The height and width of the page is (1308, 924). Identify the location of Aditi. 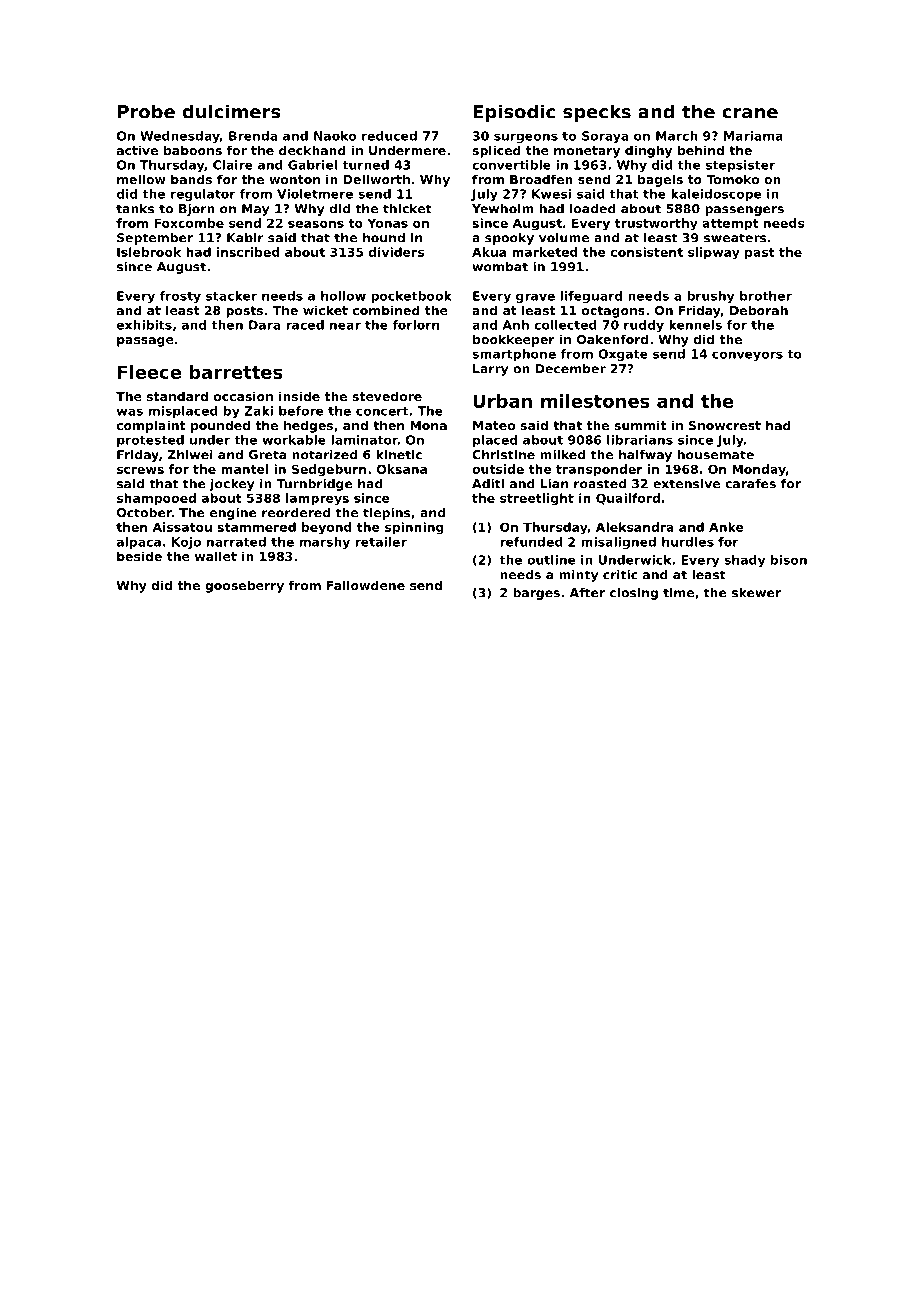
(488, 484).
